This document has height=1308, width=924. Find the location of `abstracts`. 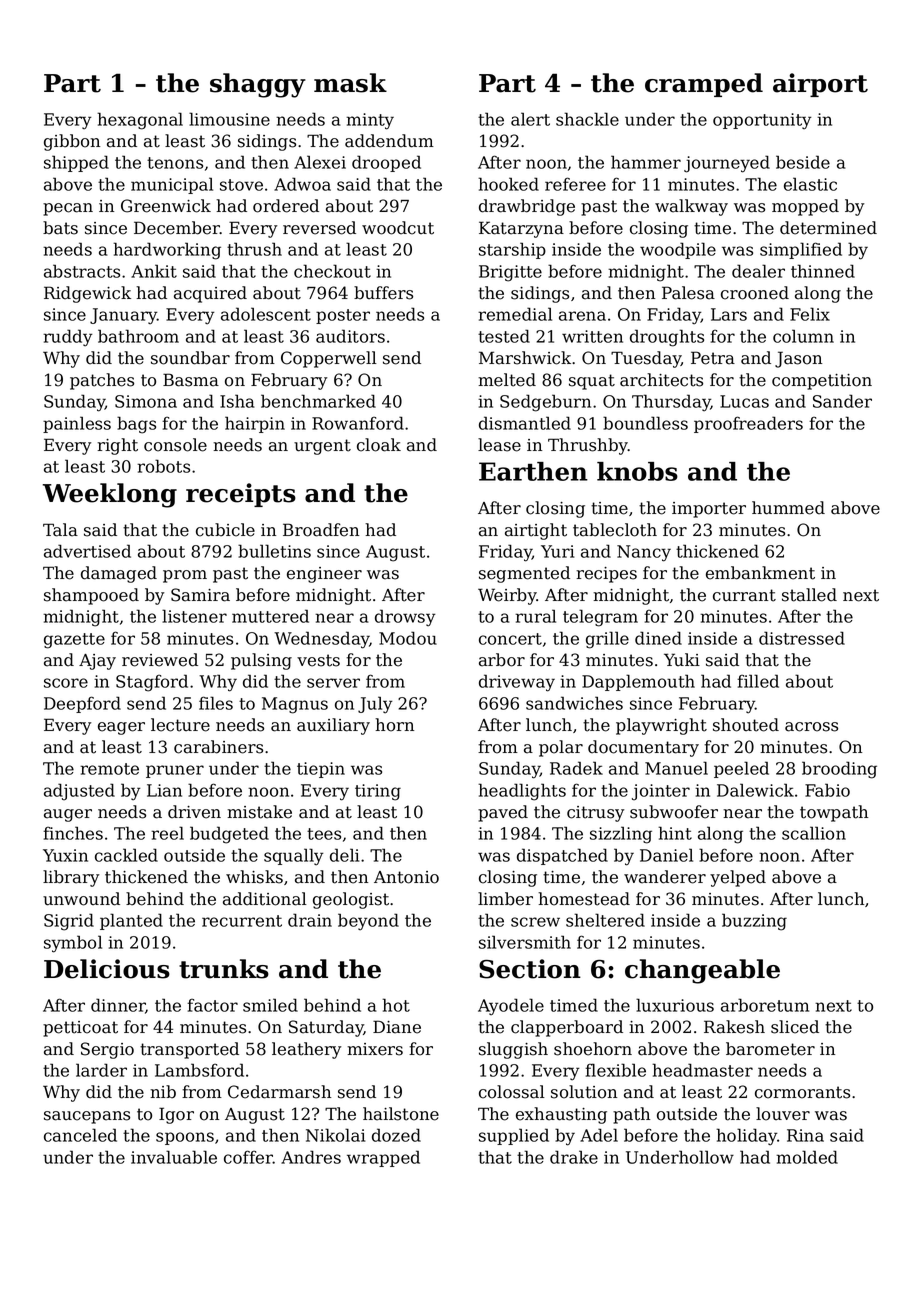

abstracts is located at coordinates (82, 271).
